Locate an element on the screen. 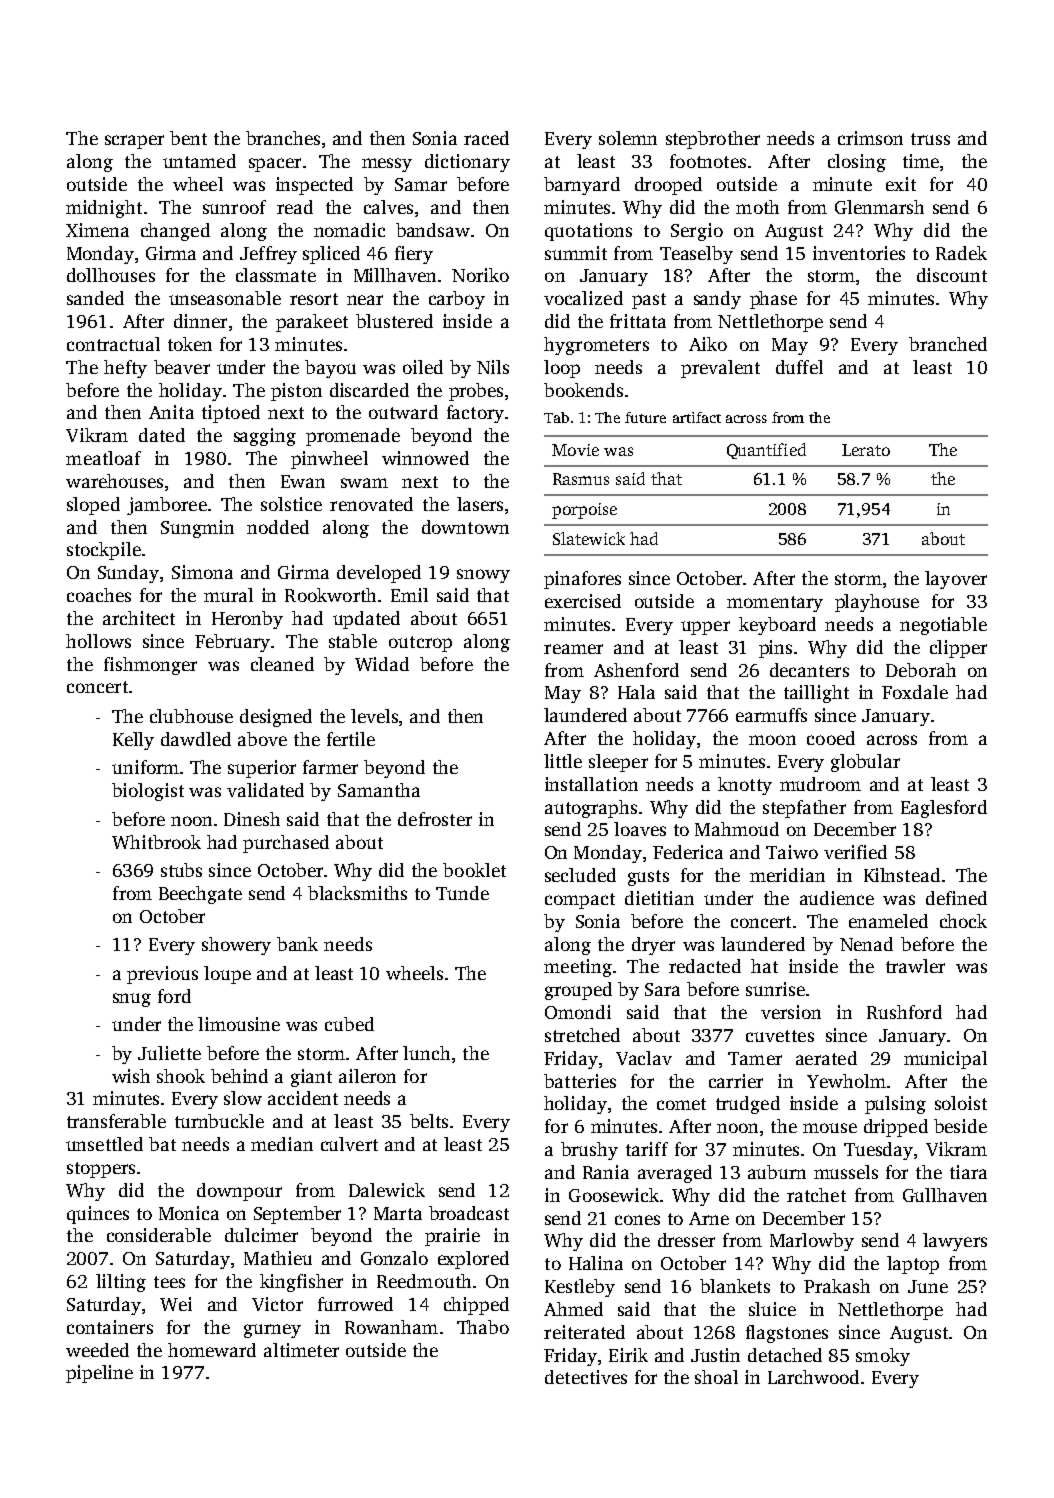 The width and height of the screenshot is (1054, 1498). Kilnstead is located at coordinates (902, 875).
